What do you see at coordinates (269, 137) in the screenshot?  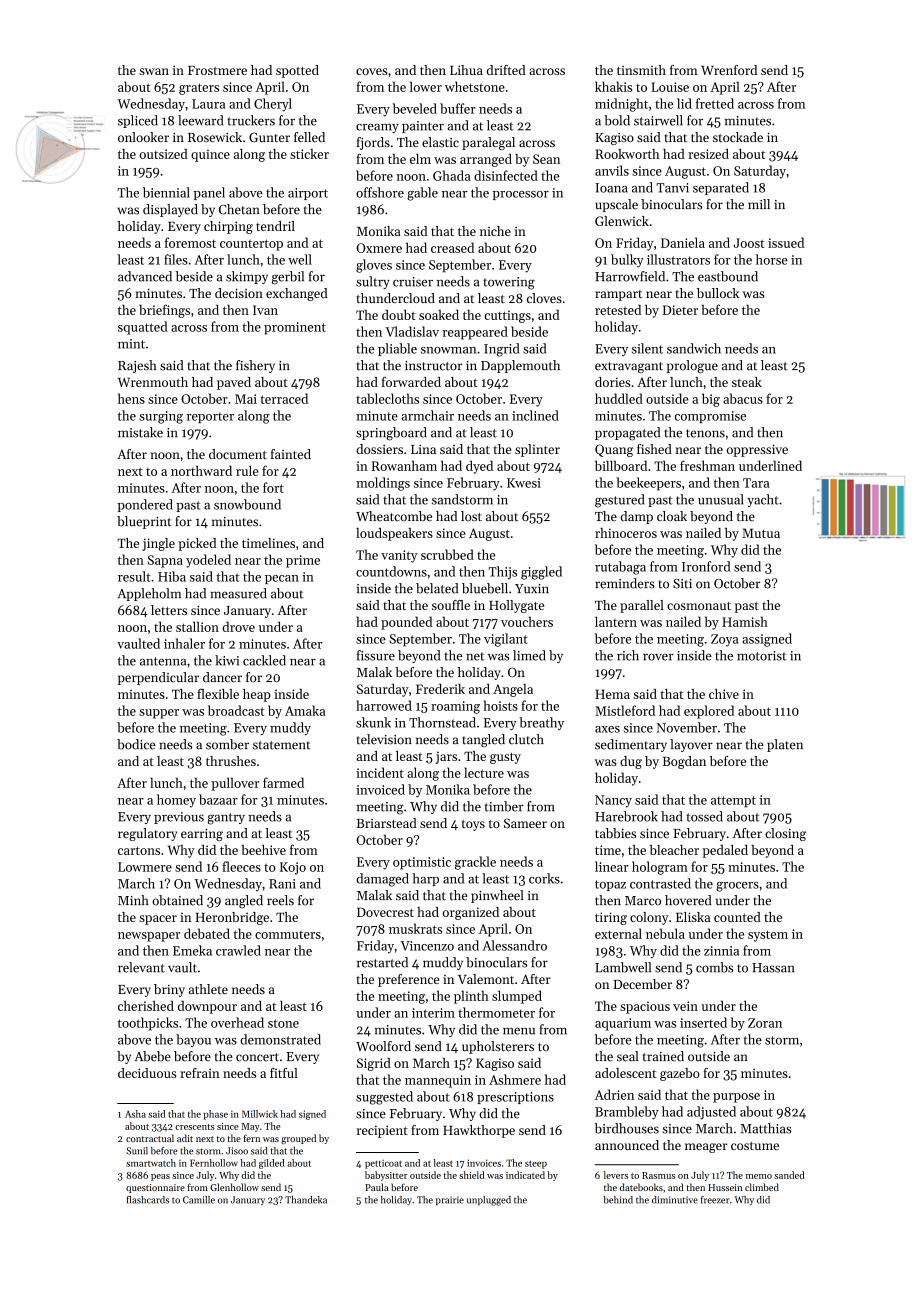 I see `Gunter` at bounding box center [269, 137].
